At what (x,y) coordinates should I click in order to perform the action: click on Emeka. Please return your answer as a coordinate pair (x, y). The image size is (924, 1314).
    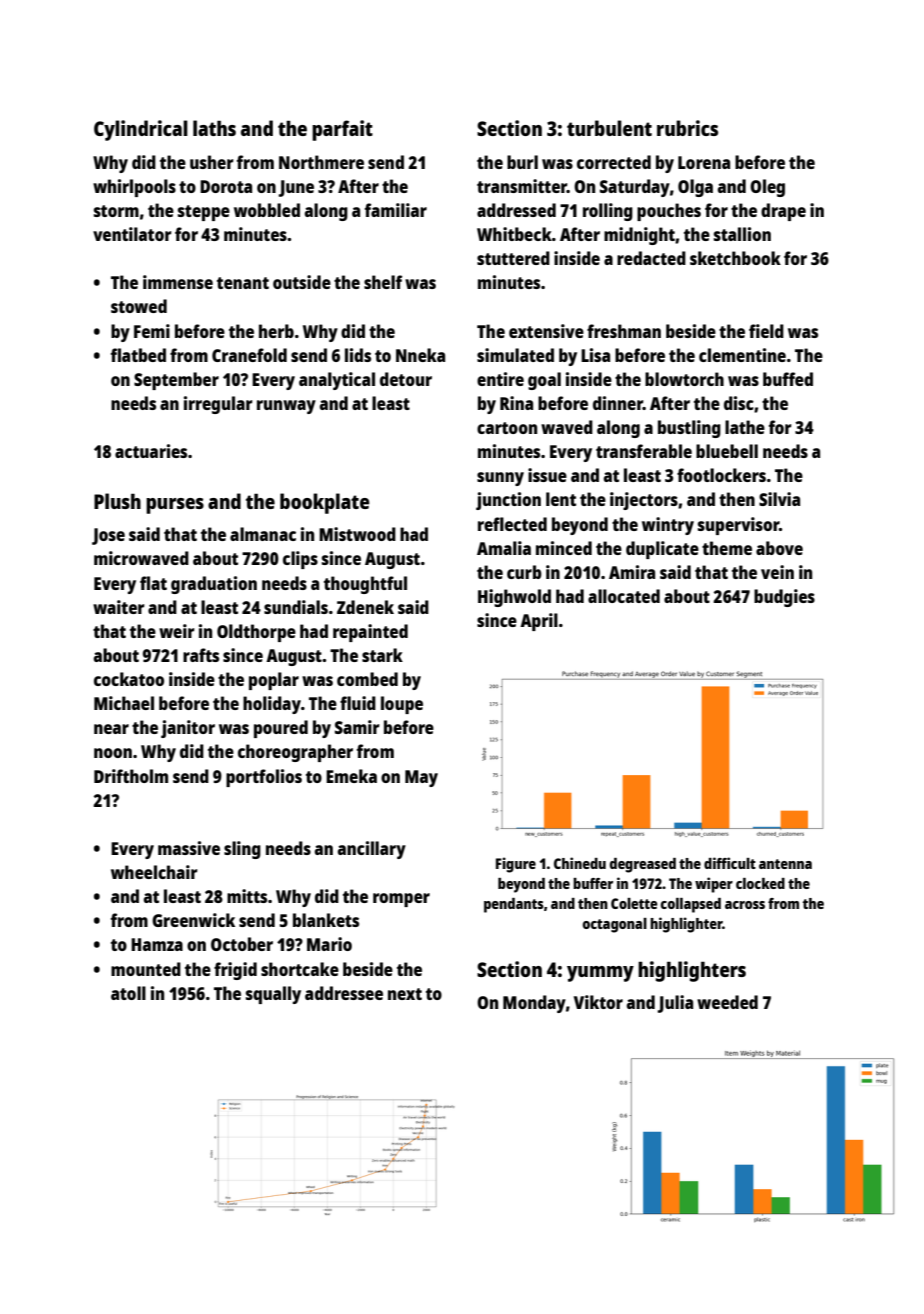
    Looking at the image, I should click on (351, 776).
